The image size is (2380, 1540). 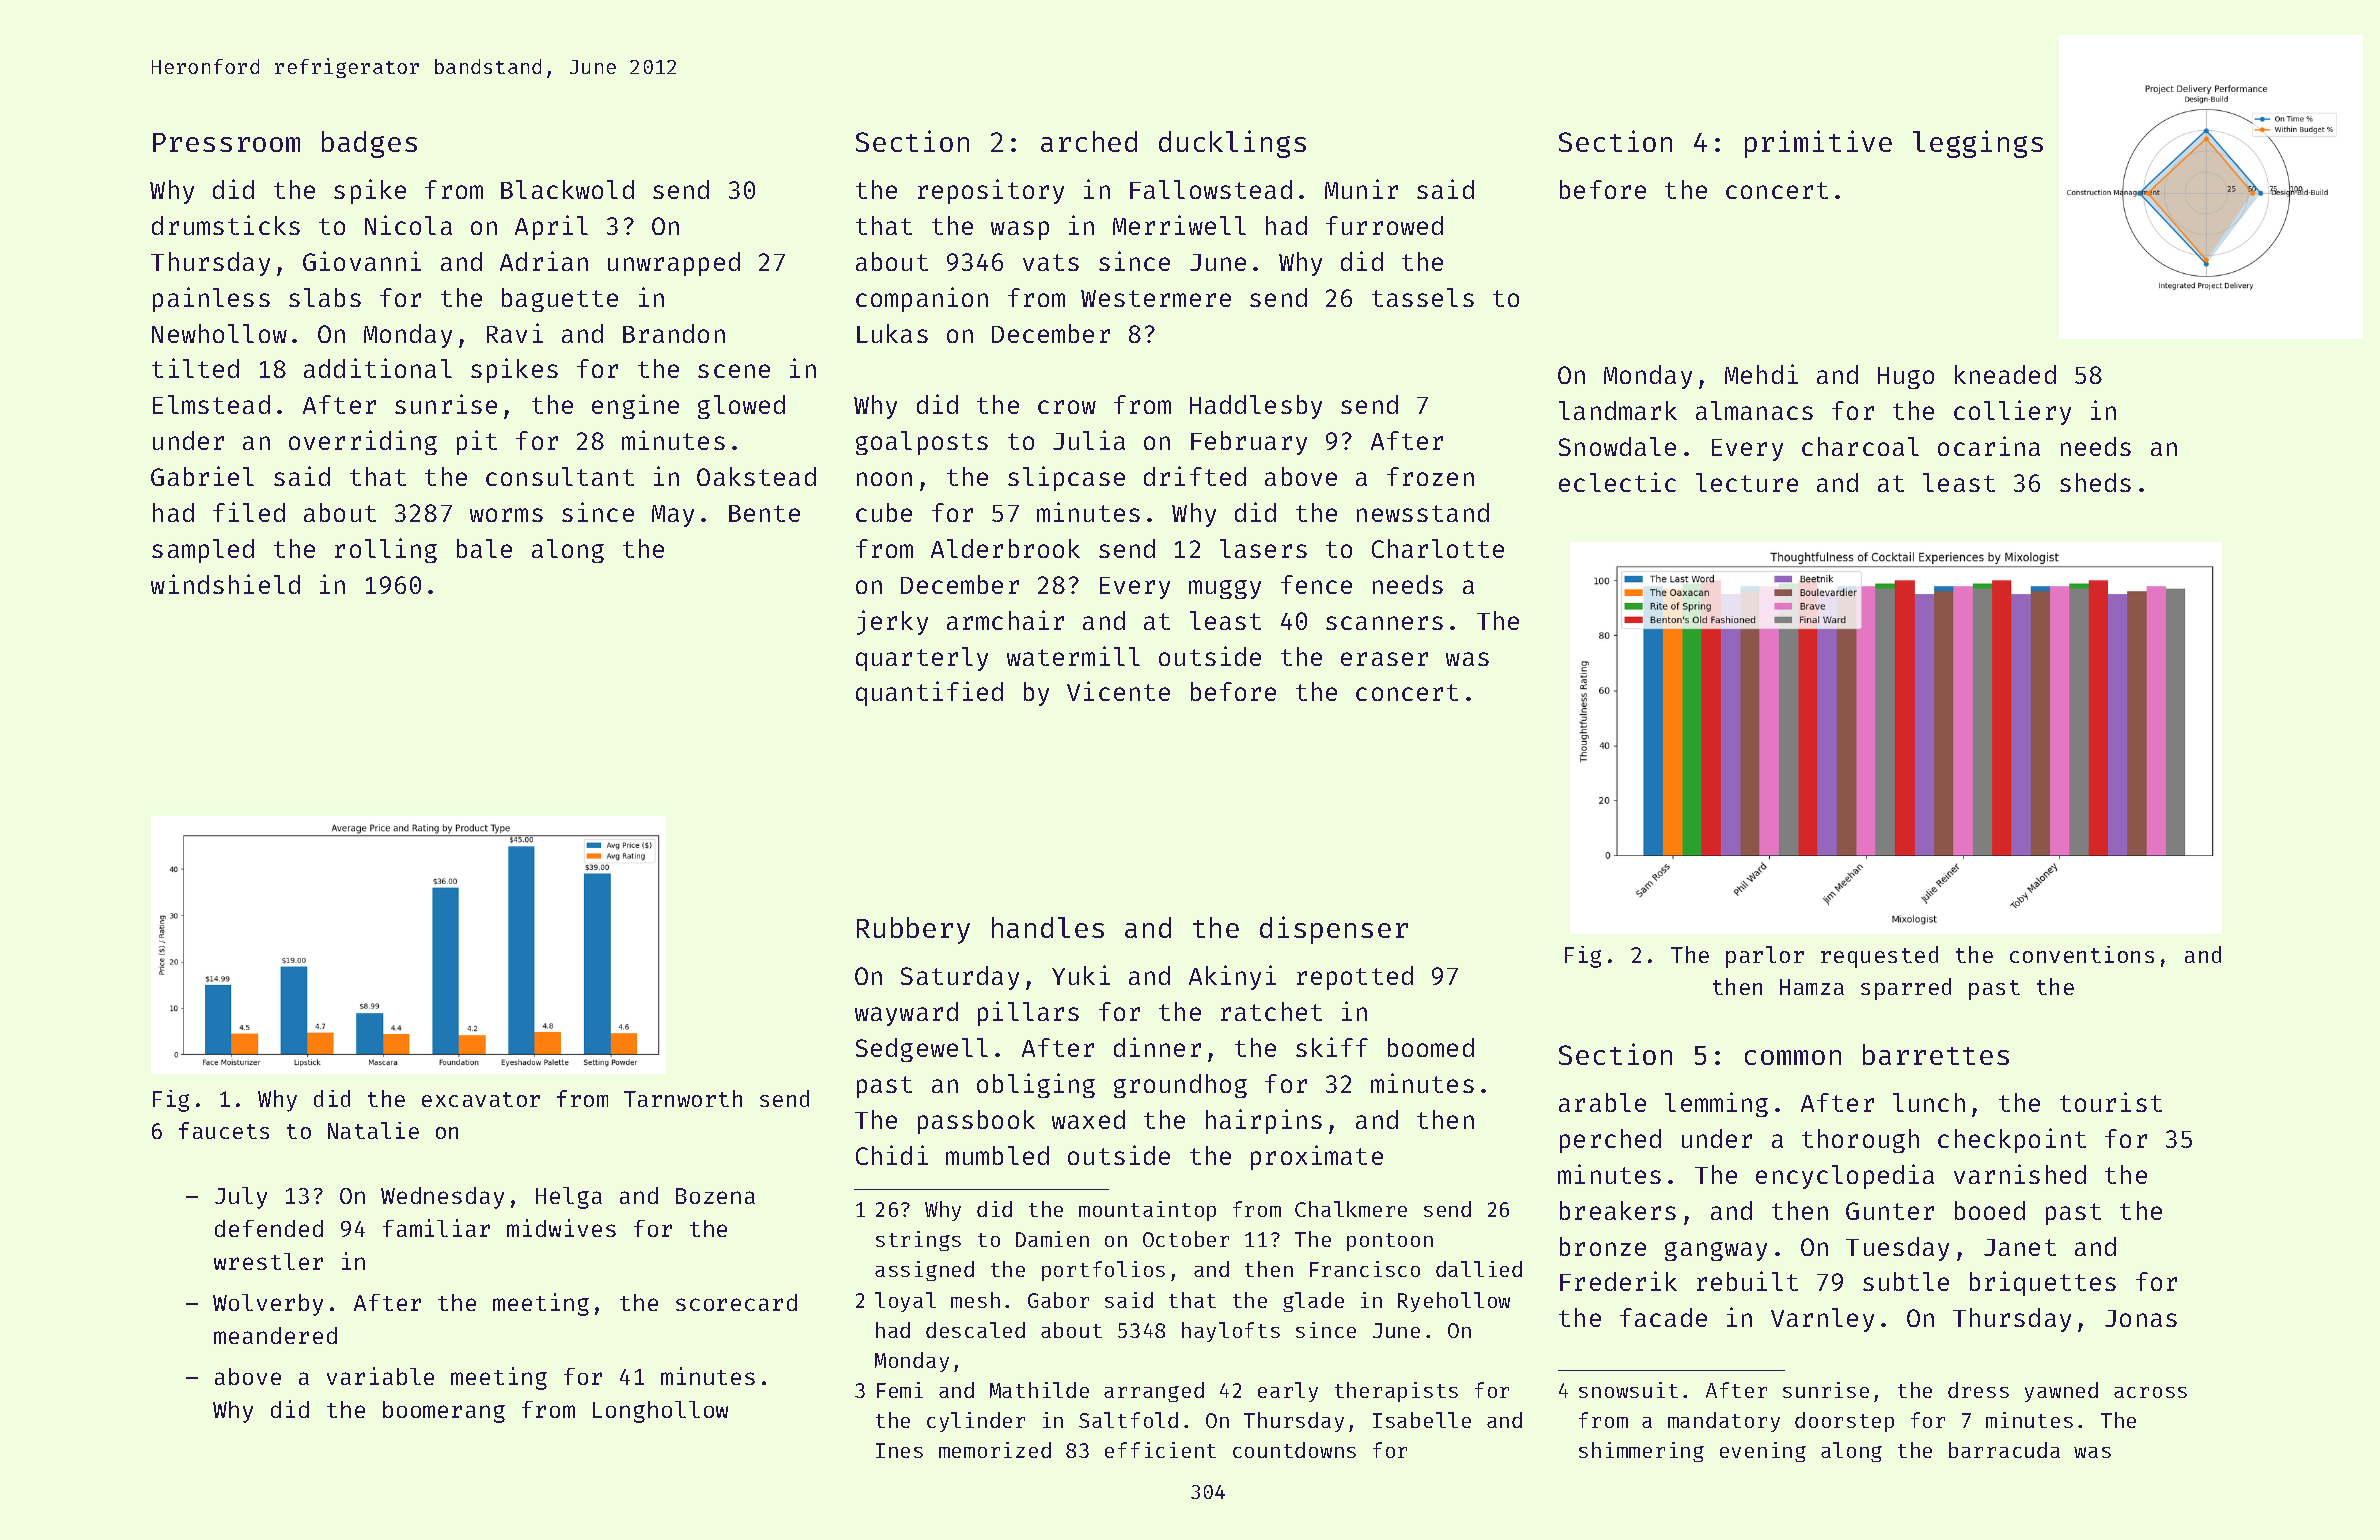 I want to click on sheds, so click(x=2095, y=482).
